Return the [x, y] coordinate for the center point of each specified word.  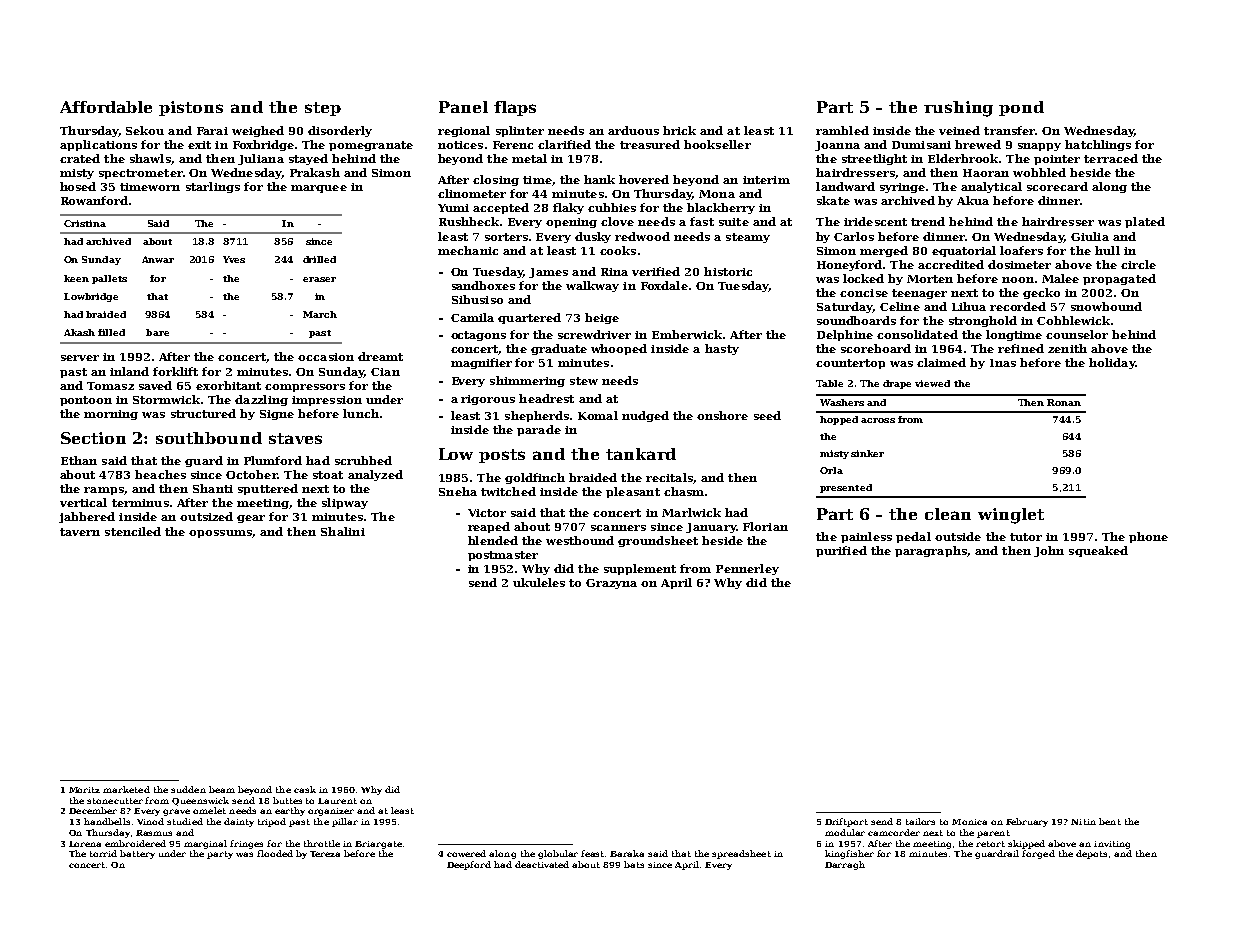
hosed [78, 186]
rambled [842, 130]
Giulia [1090, 236]
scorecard [1057, 186]
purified [841, 551]
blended [493, 540]
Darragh [845, 865]
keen [76, 278]
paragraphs [931, 551]
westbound [580, 540]
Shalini [343, 531]
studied [185, 821]
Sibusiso [477, 299]
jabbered [87, 517]
